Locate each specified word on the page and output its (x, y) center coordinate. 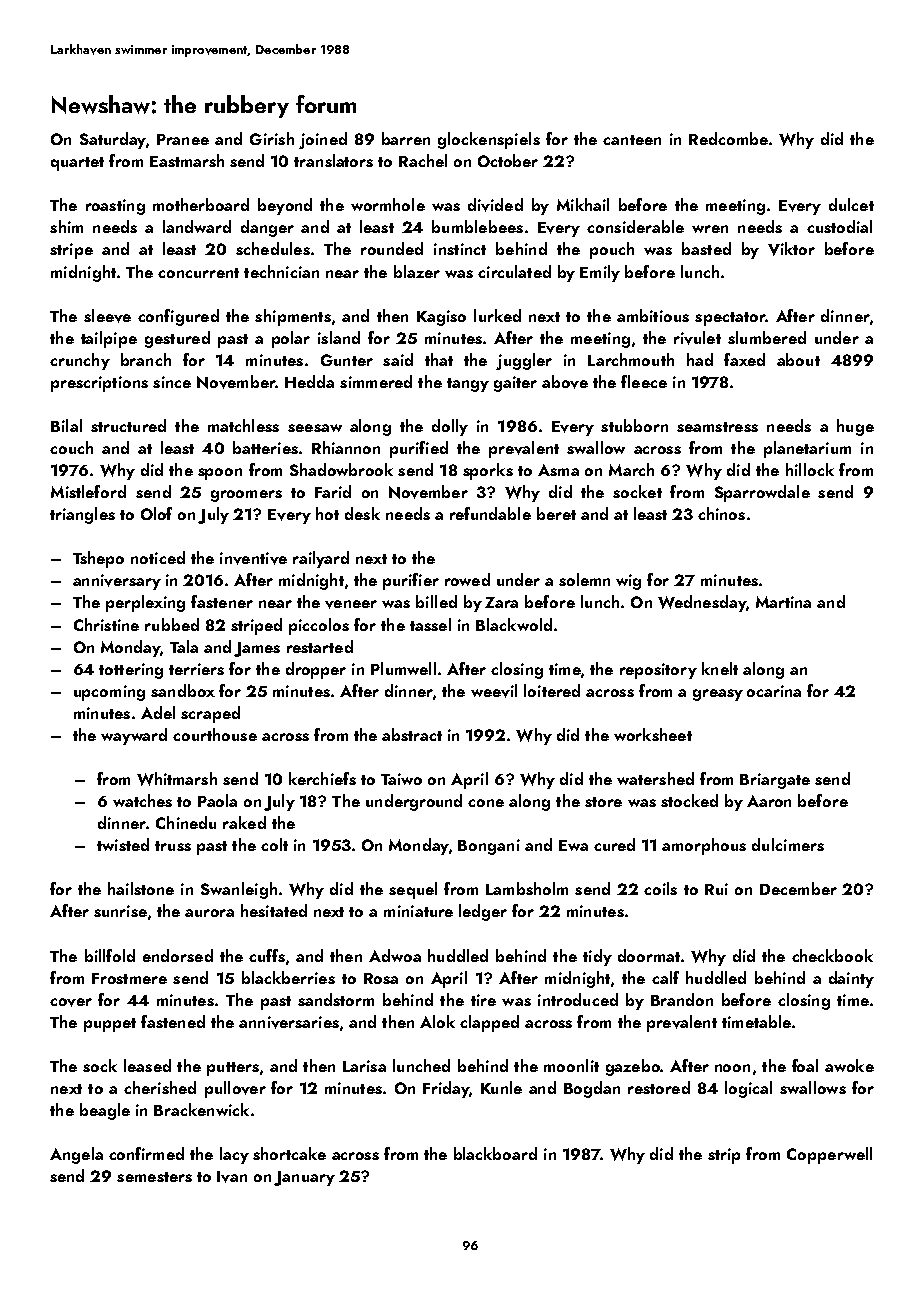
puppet (110, 1025)
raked (244, 822)
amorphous (704, 846)
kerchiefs (322, 778)
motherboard (201, 204)
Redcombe (728, 138)
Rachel (423, 160)
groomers (246, 496)
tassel (430, 624)
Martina (783, 602)
